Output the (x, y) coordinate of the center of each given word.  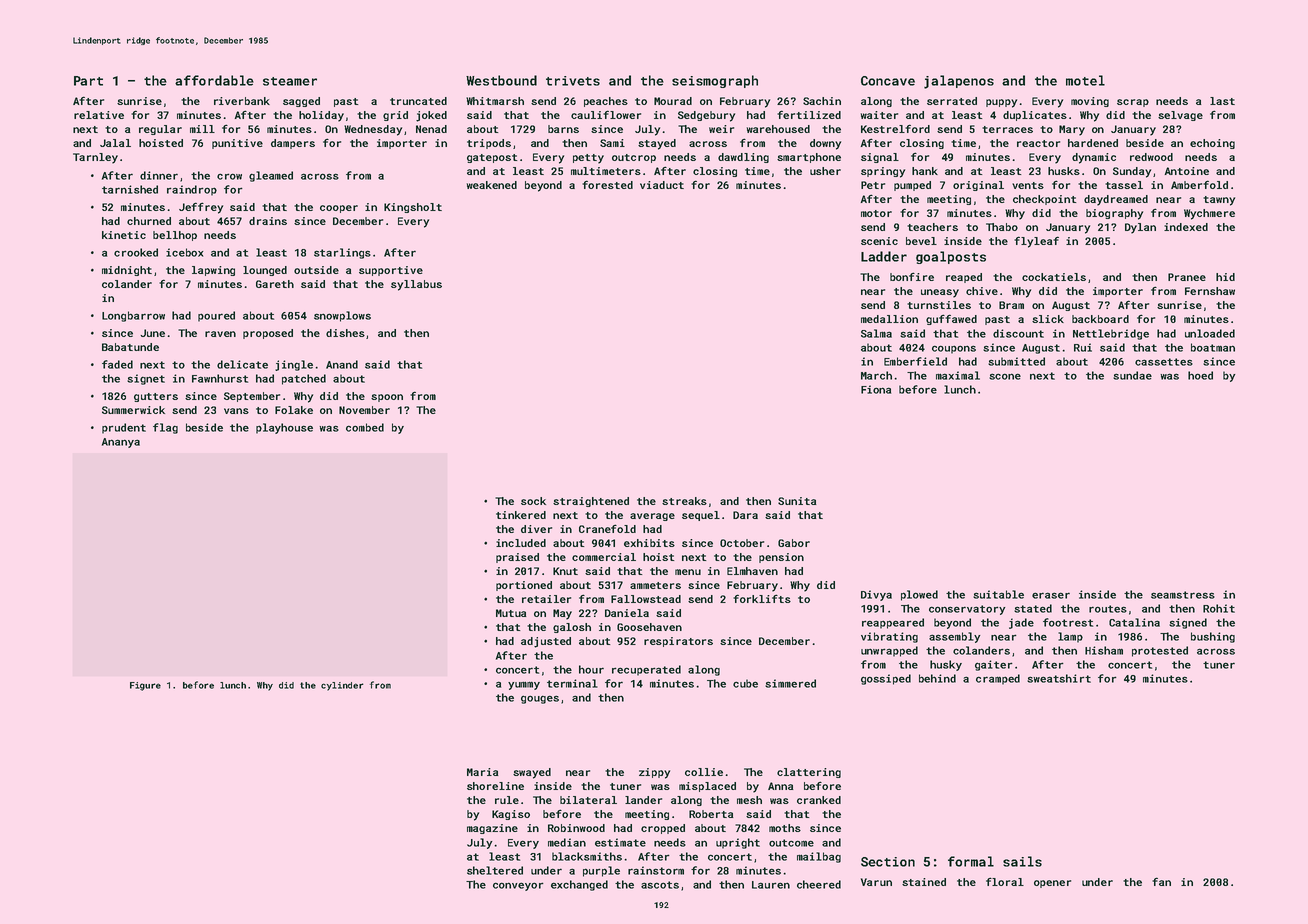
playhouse (284, 428)
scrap (1133, 103)
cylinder (342, 686)
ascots (660, 885)
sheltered (495, 870)
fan (1161, 881)
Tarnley (95, 158)
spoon (387, 398)
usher (825, 171)
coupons (954, 349)
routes (1108, 609)
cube (745, 683)
